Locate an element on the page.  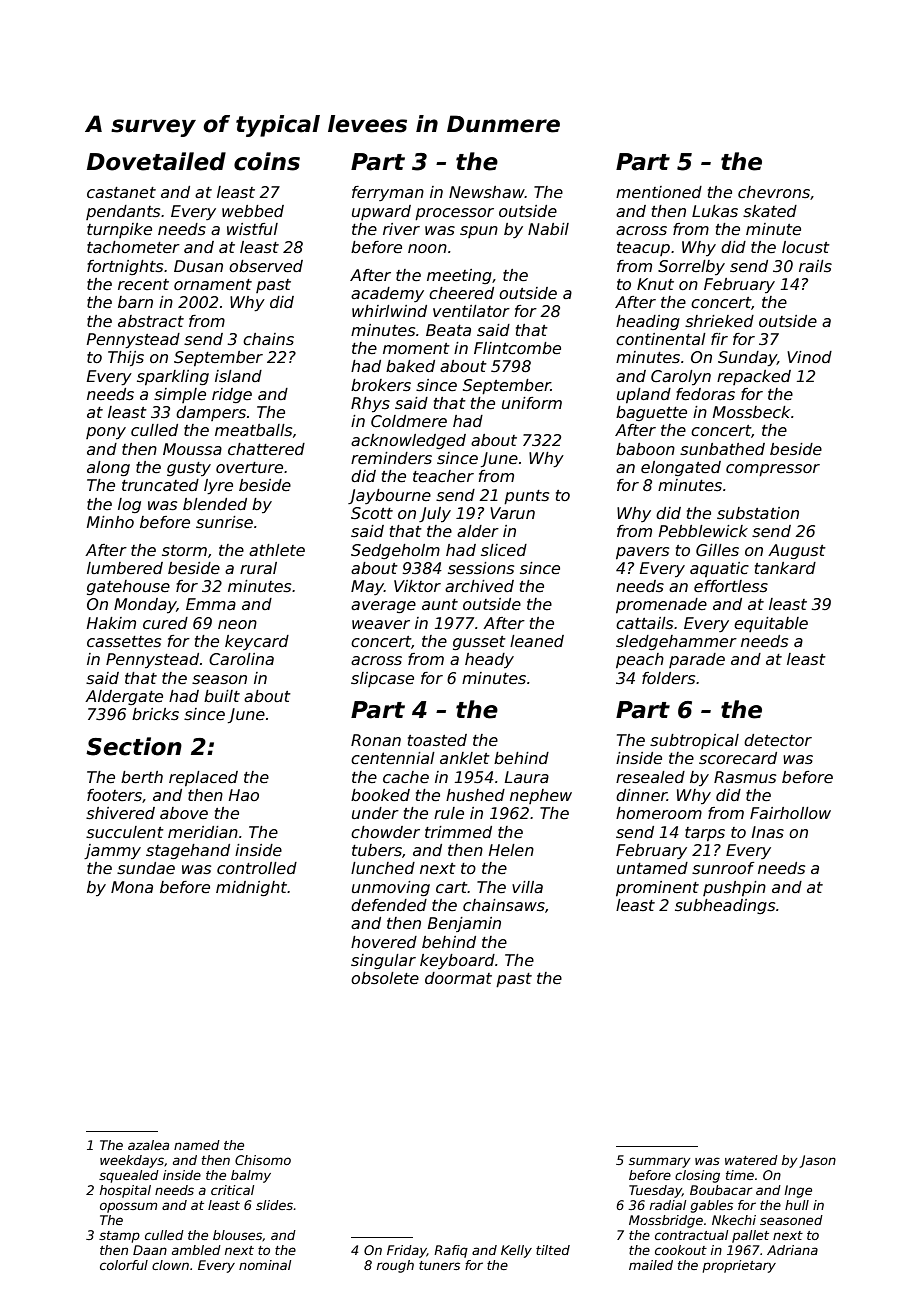
meatballs is located at coordinates (253, 430).
